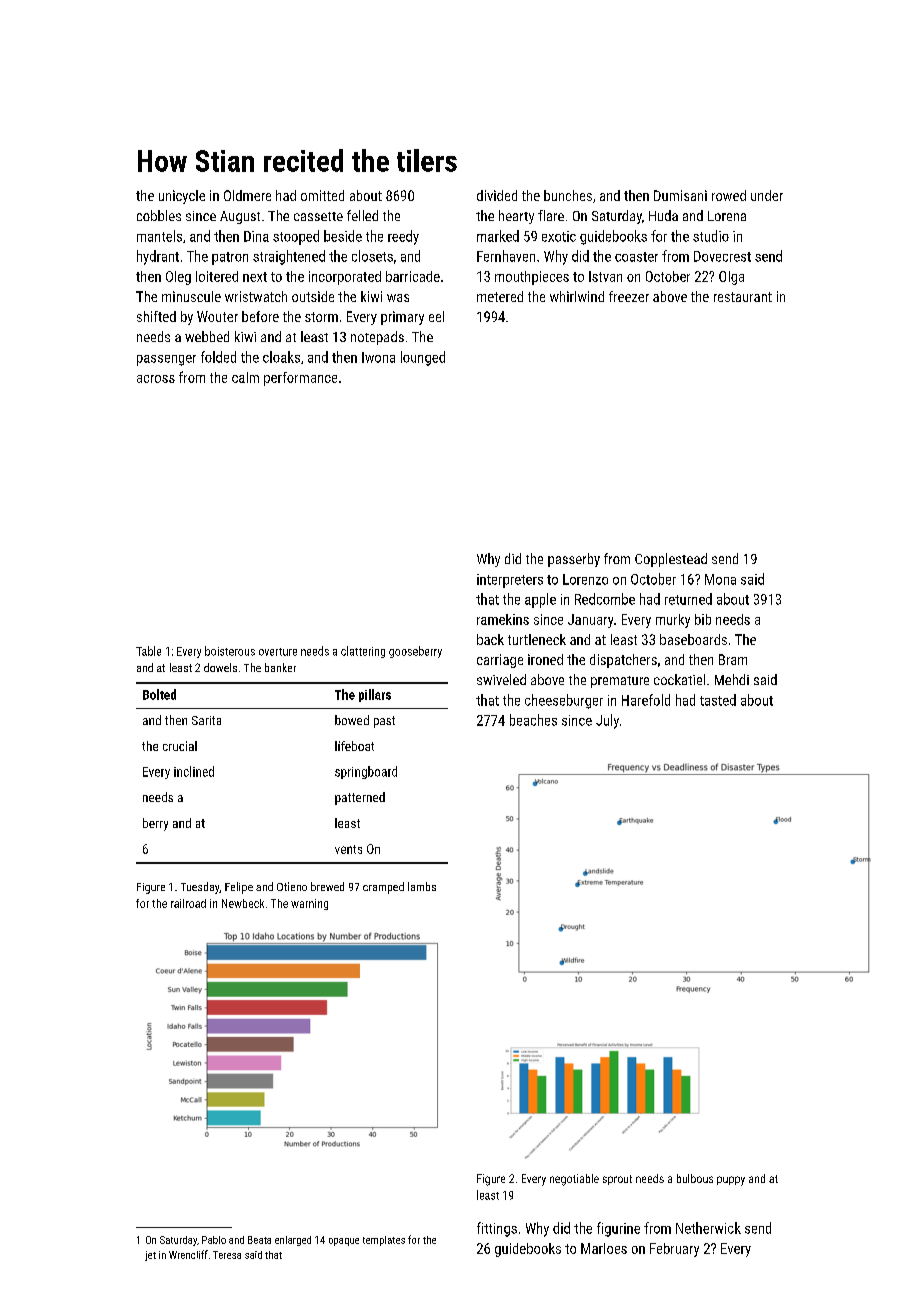 This screenshot has height=1314, width=924. I want to click on interpreters, so click(510, 581).
